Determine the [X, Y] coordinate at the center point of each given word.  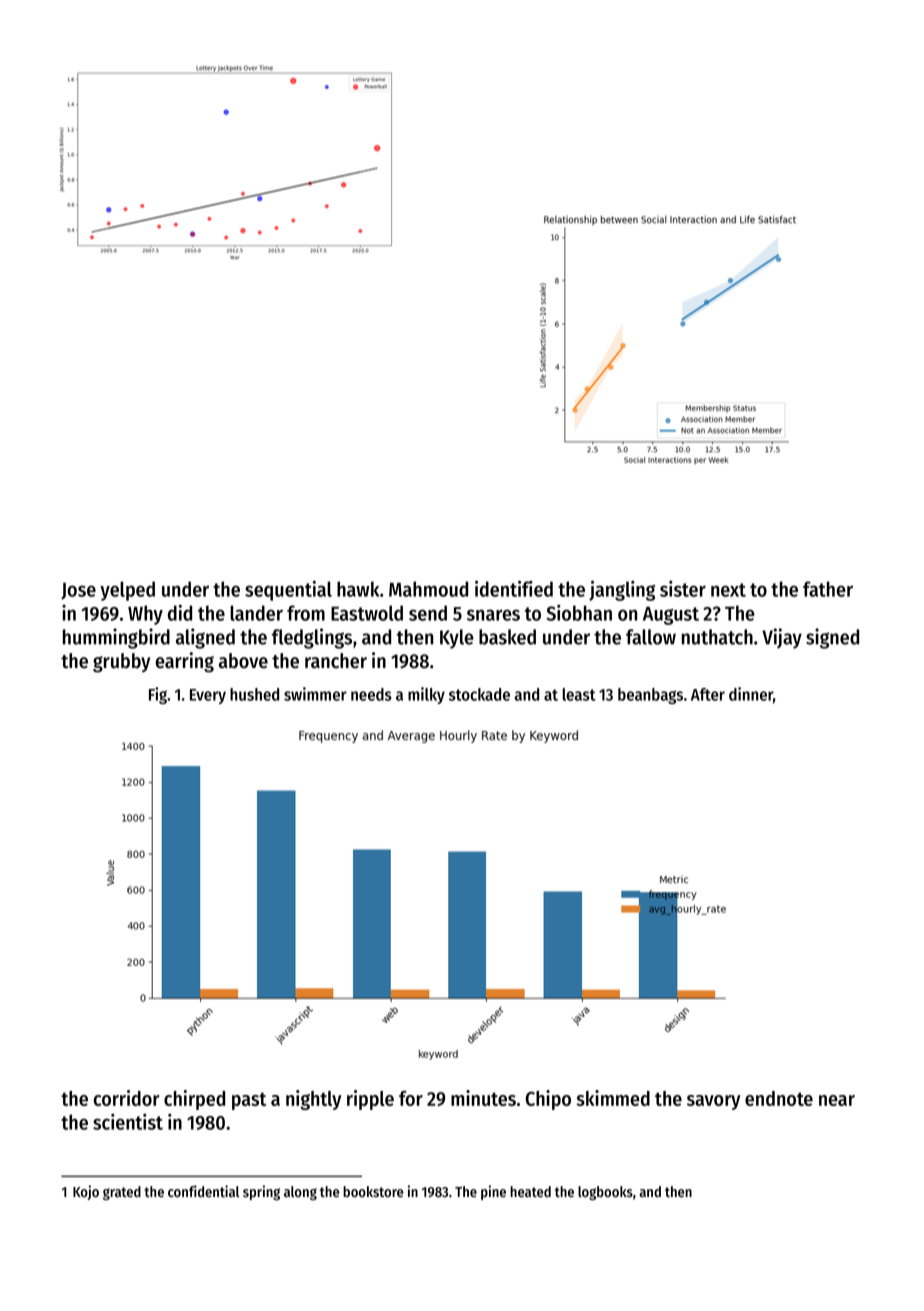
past [249, 1101]
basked [507, 637]
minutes [483, 1098]
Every [208, 696]
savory [713, 1102]
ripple [370, 1100]
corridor [126, 1098]
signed [832, 638]
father [828, 589]
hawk [358, 589]
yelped [127, 591]
